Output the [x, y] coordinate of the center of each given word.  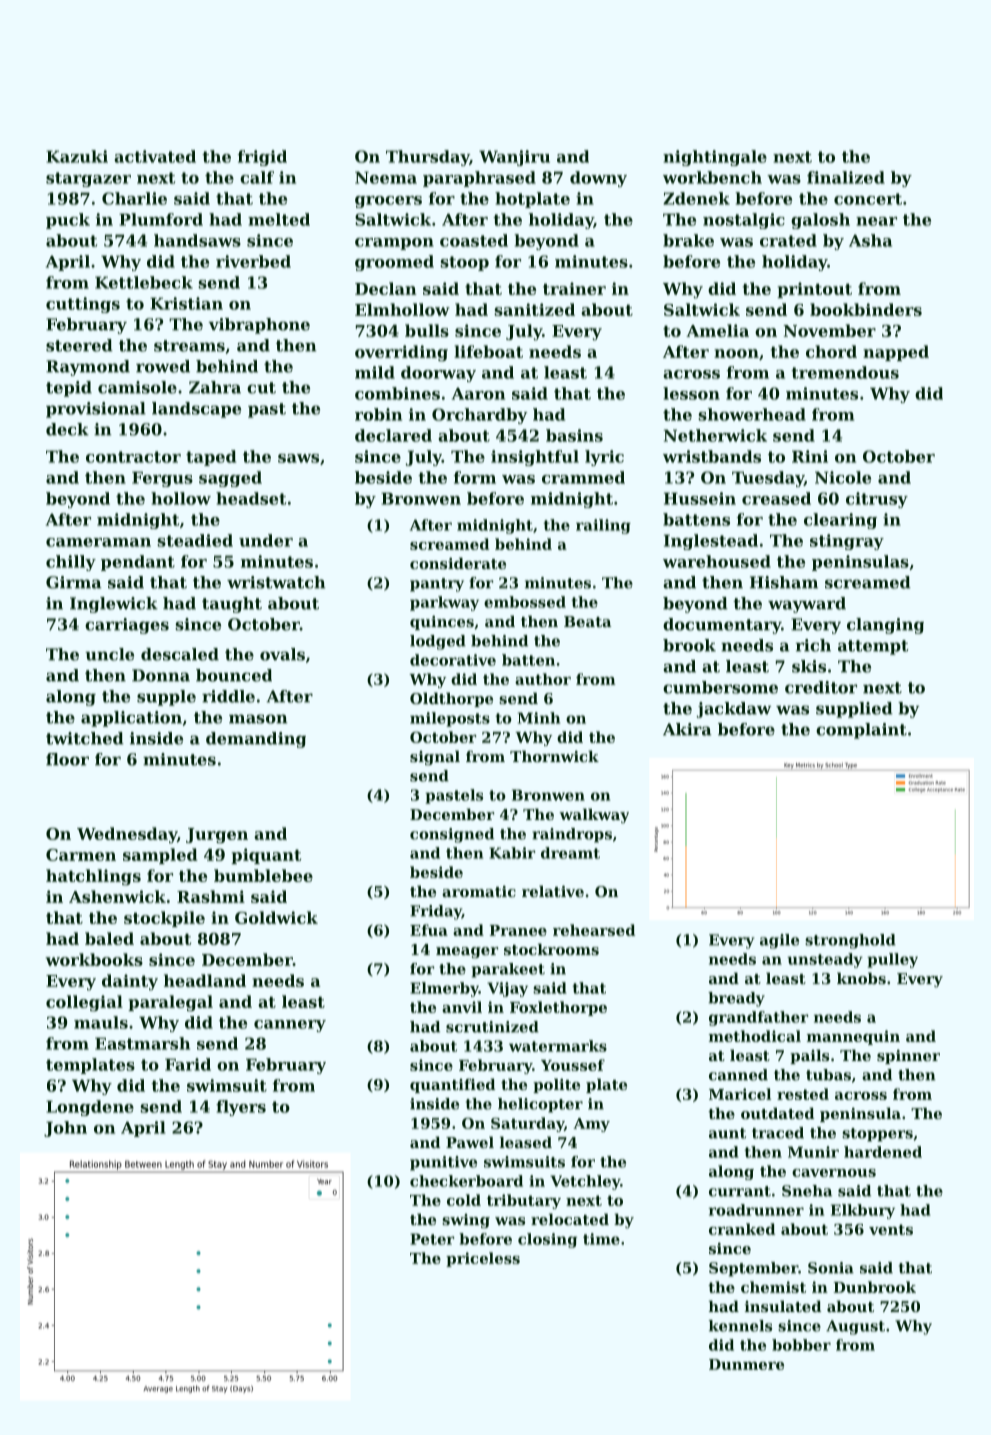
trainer [574, 288]
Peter [432, 1239]
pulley [892, 960]
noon [736, 353]
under [266, 540]
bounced [234, 675]
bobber [801, 1345]
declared [393, 435]
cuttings [83, 305]
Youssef [573, 1065]
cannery [290, 1026]
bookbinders [866, 309]
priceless [483, 1259]
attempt [873, 647]
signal [435, 758]
